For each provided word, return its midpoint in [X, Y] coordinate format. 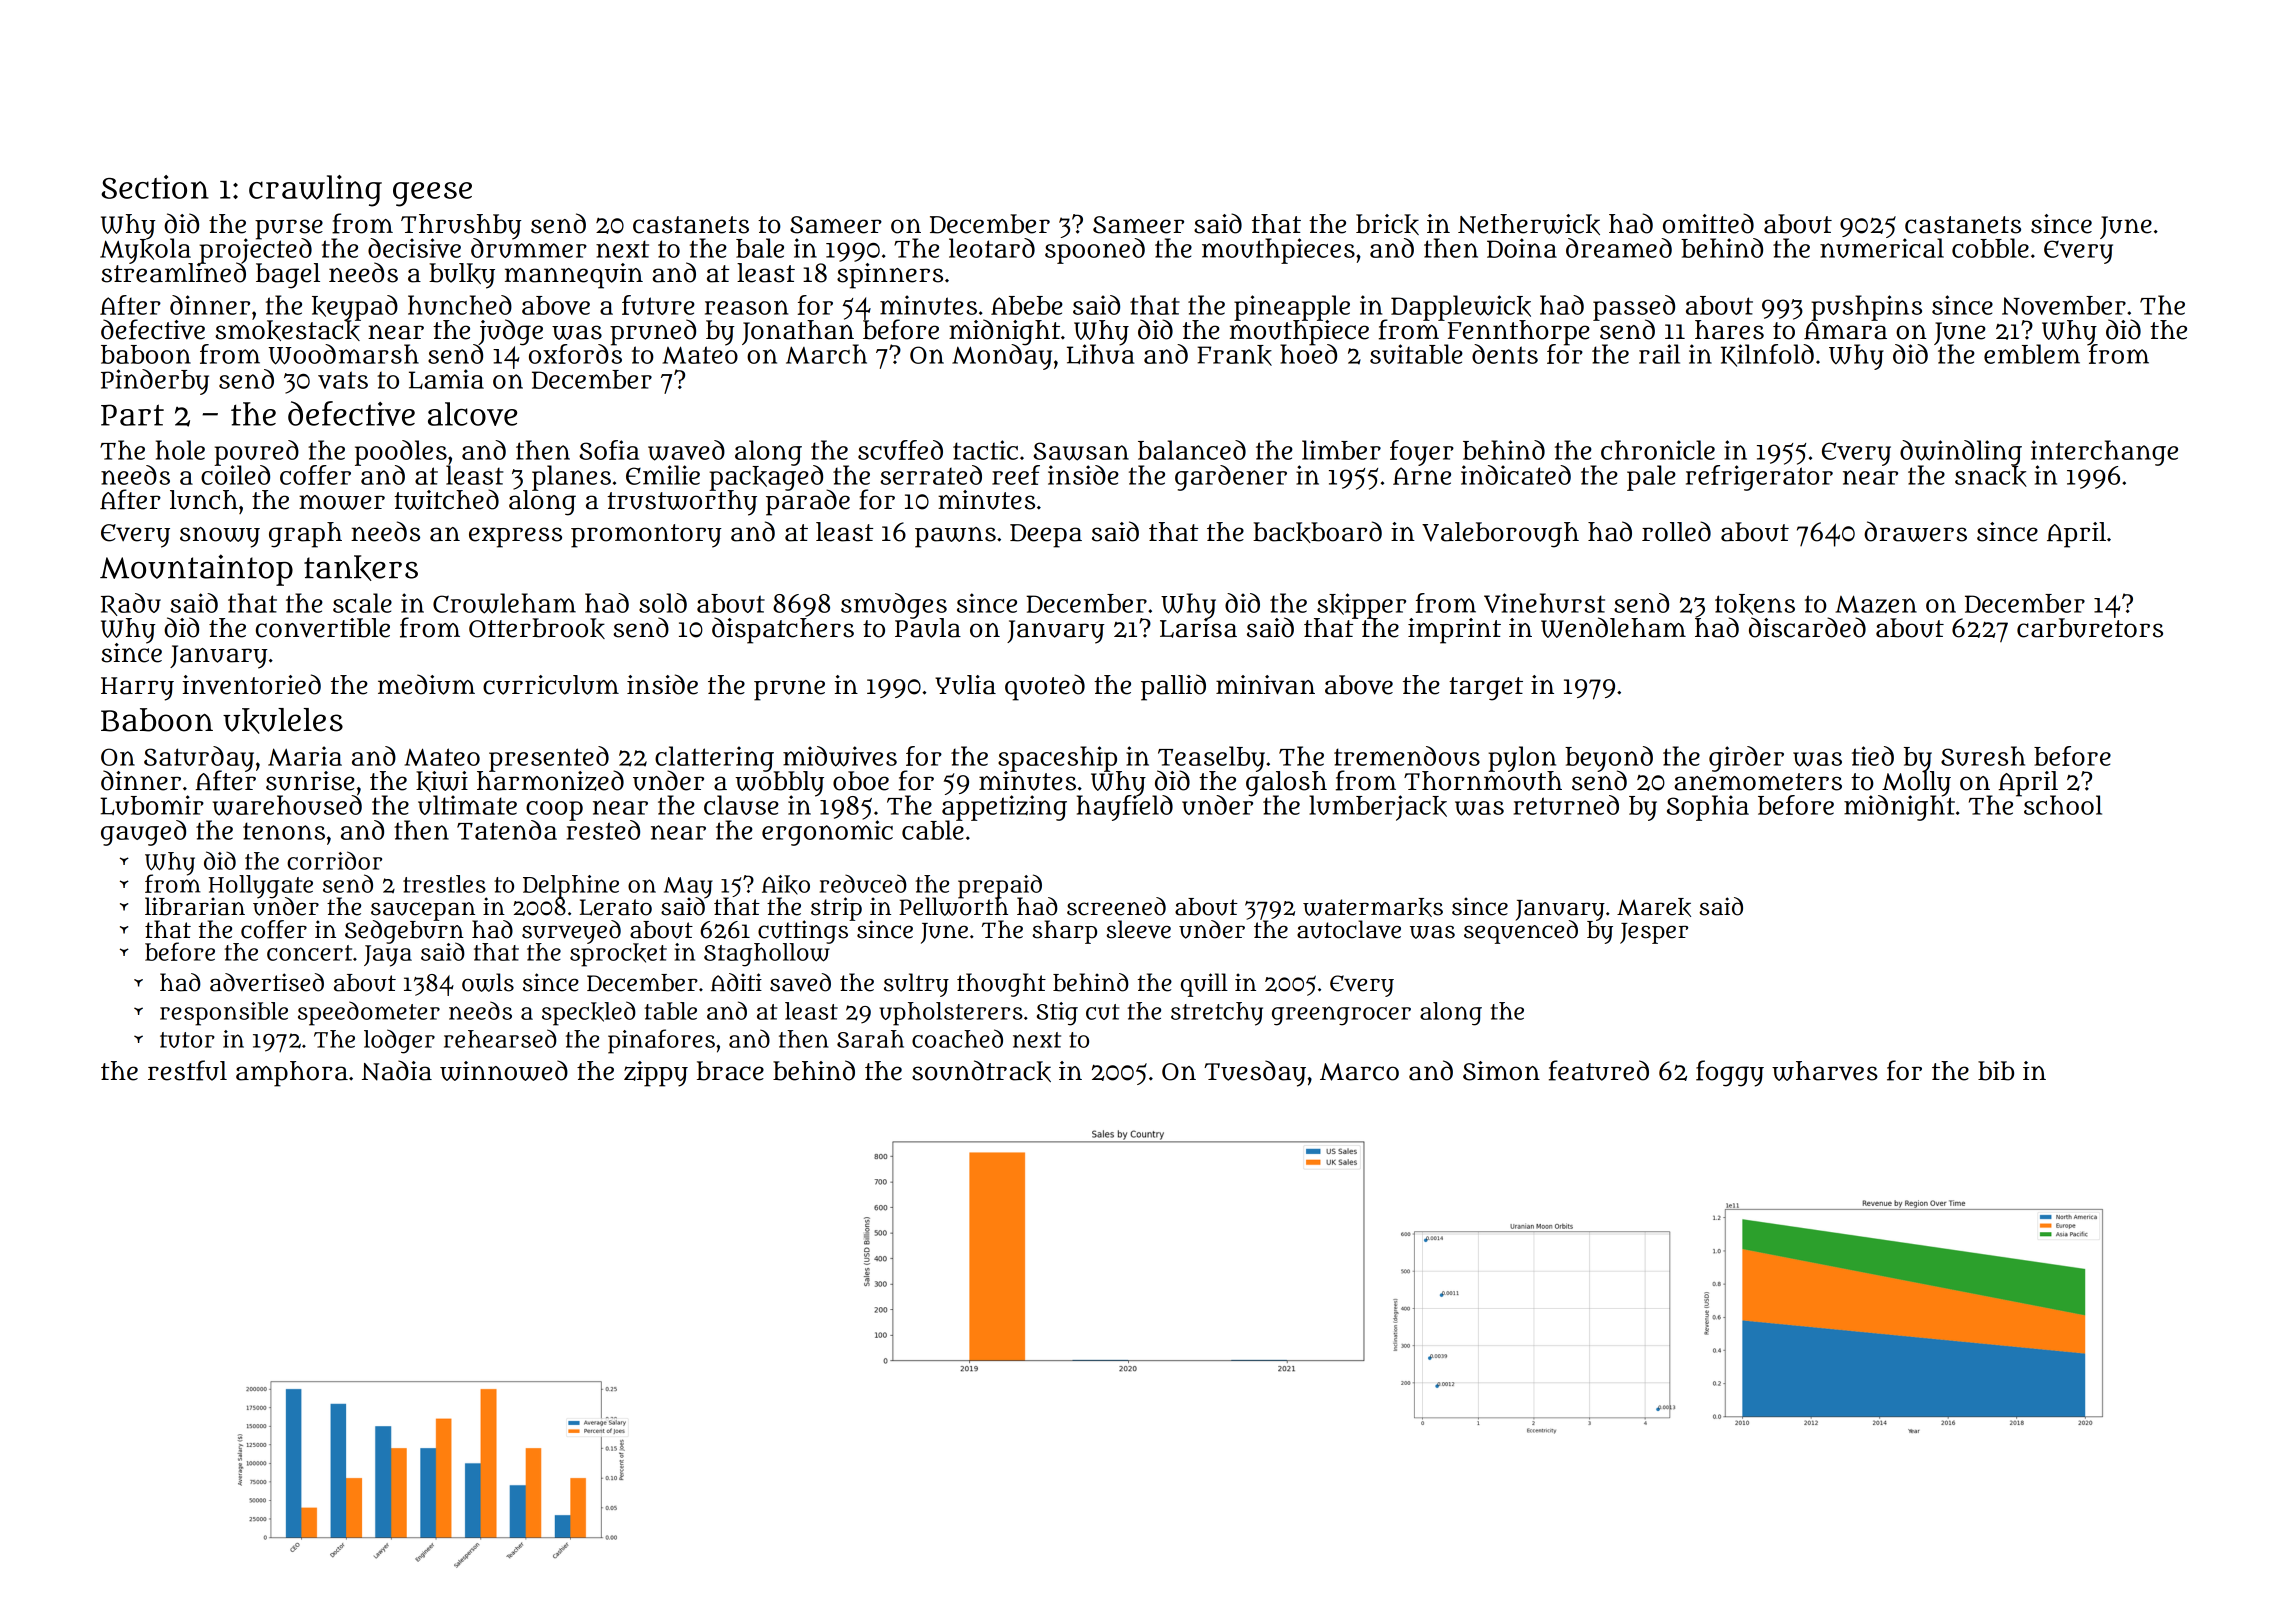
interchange [2104, 452]
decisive [414, 248]
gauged [143, 833]
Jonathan [799, 332]
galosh [1286, 783]
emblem [2032, 354]
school [2063, 805]
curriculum [551, 685]
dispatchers [783, 630]
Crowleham [504, 603]
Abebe [1027, 305]
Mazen [1876, 604]
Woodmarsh [343, 354]
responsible [224, 1014]
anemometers [1758, 782]
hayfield [1125, 808]
